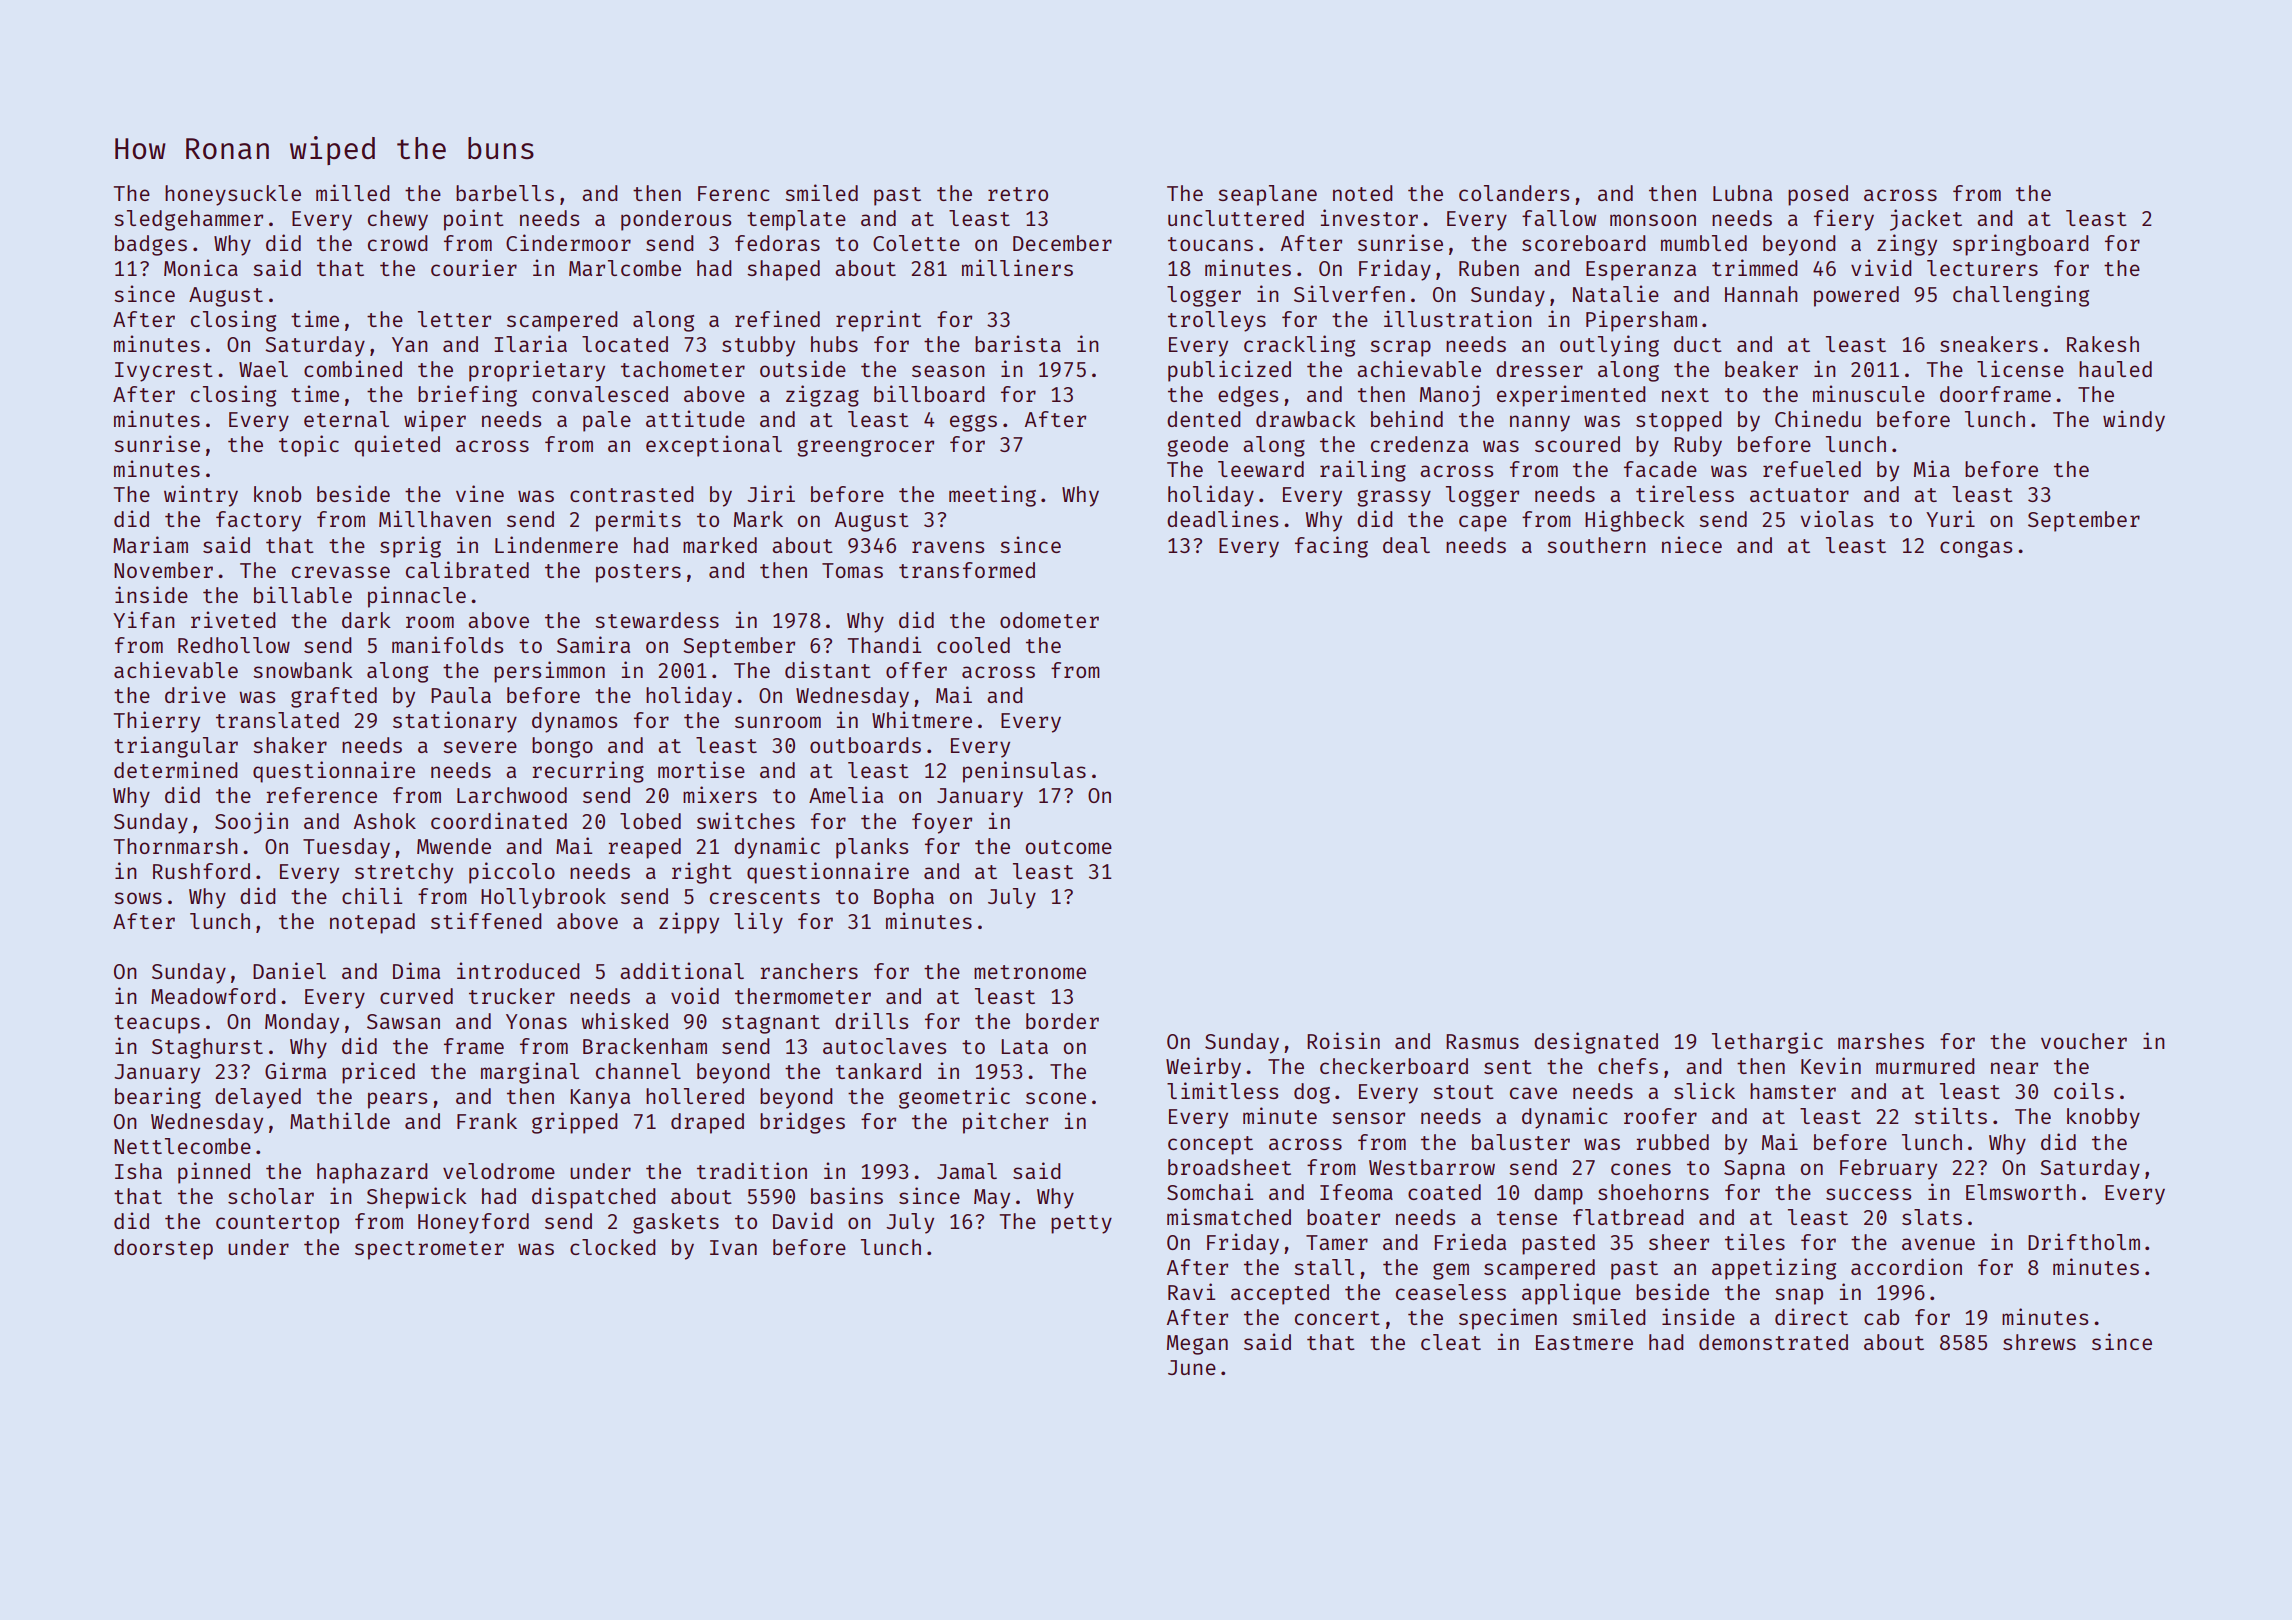  What do you see at coordinates (638, 573) in the screenshot?
I see `posters` at bounding box center [638, 573].
